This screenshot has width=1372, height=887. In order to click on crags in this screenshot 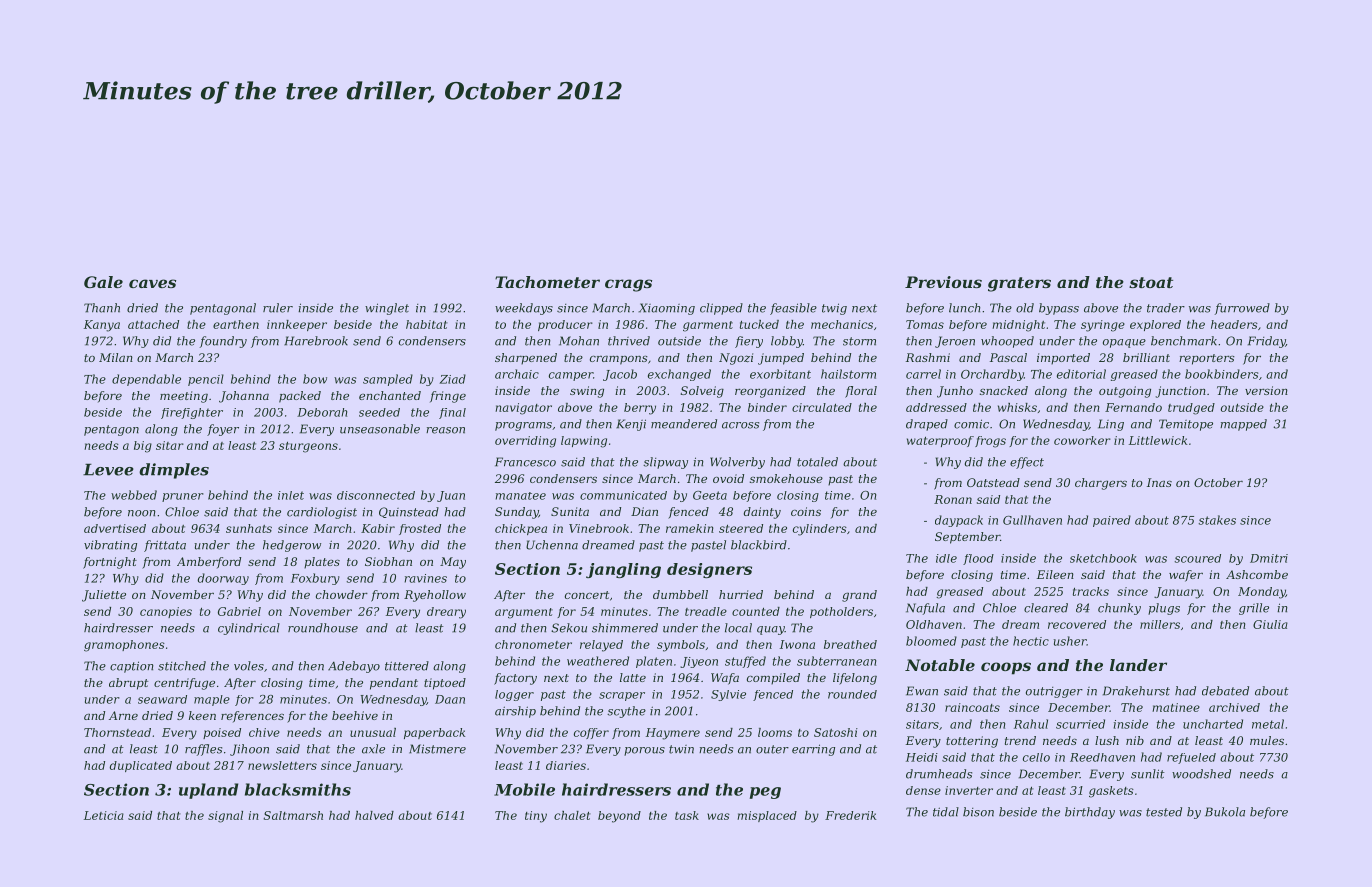, I will do `click(628, 285)`.
